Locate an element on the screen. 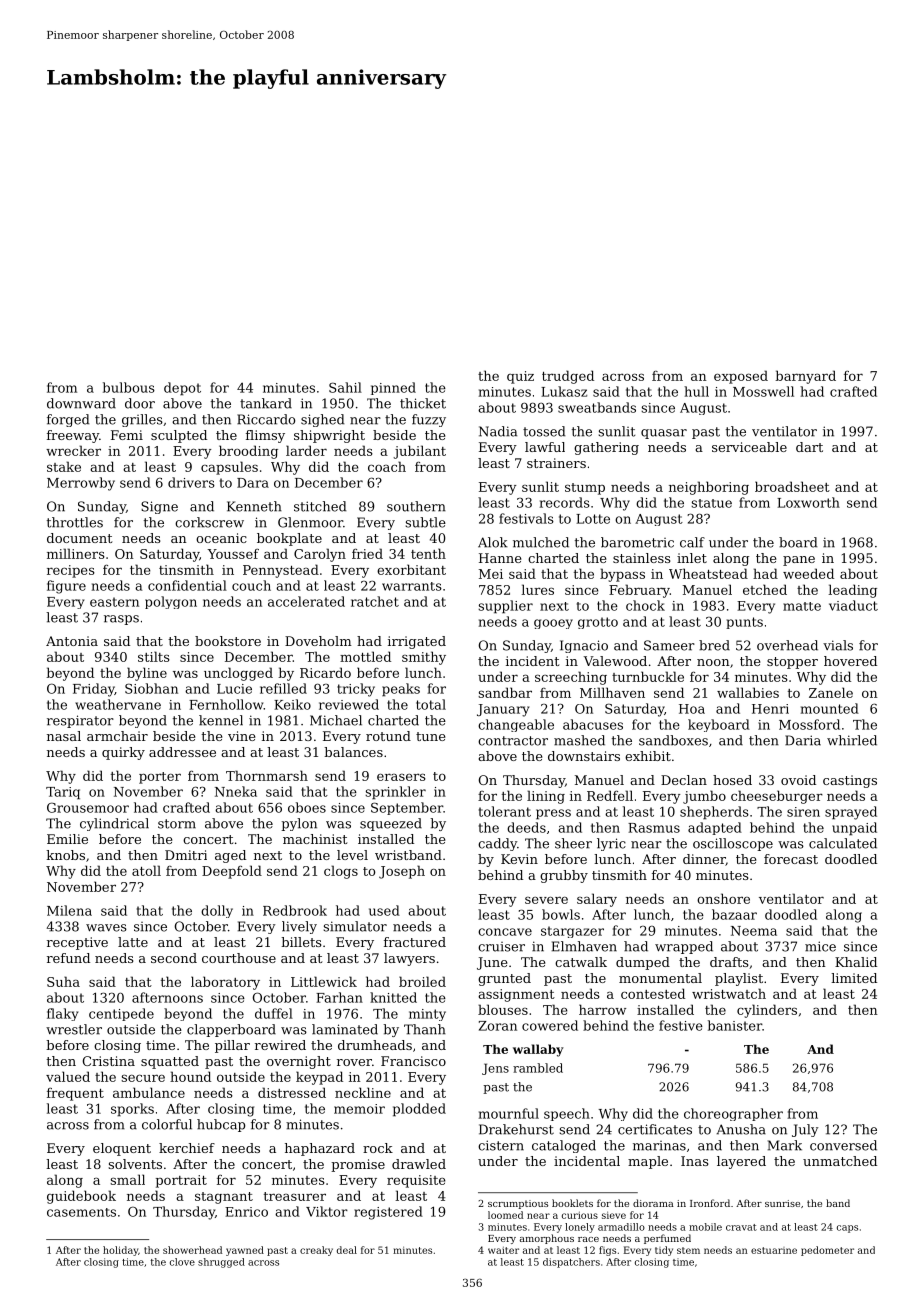 Image resolution: width=924 pixels, height=1308 pixels. grilles is located at coordinates (142, 420).
